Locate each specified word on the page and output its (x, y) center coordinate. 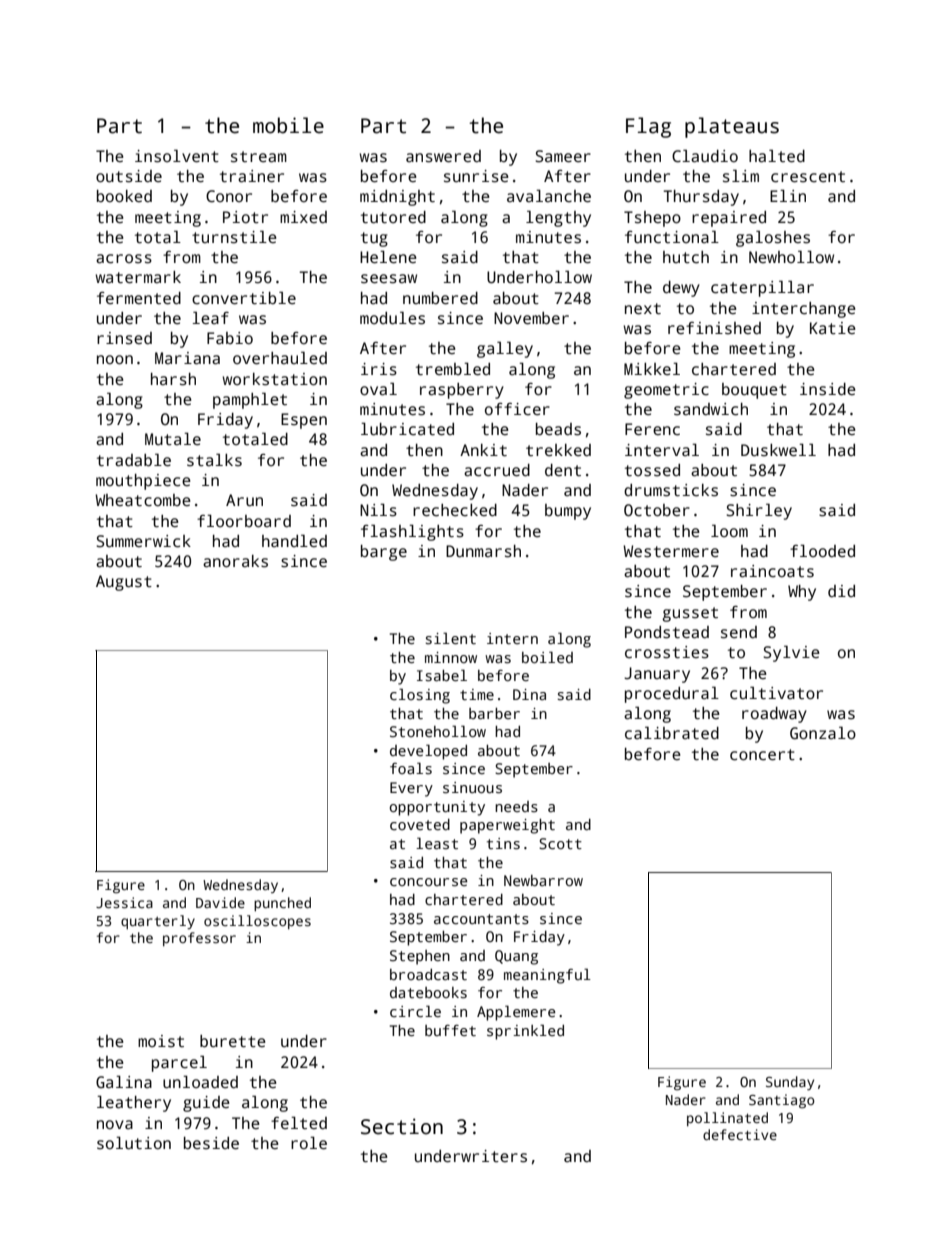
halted (777, 156)
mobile (288, 125)
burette (233, 1041)
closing (420, 696)
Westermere (671, 551)
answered (443, 156)
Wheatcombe (143, 500)
